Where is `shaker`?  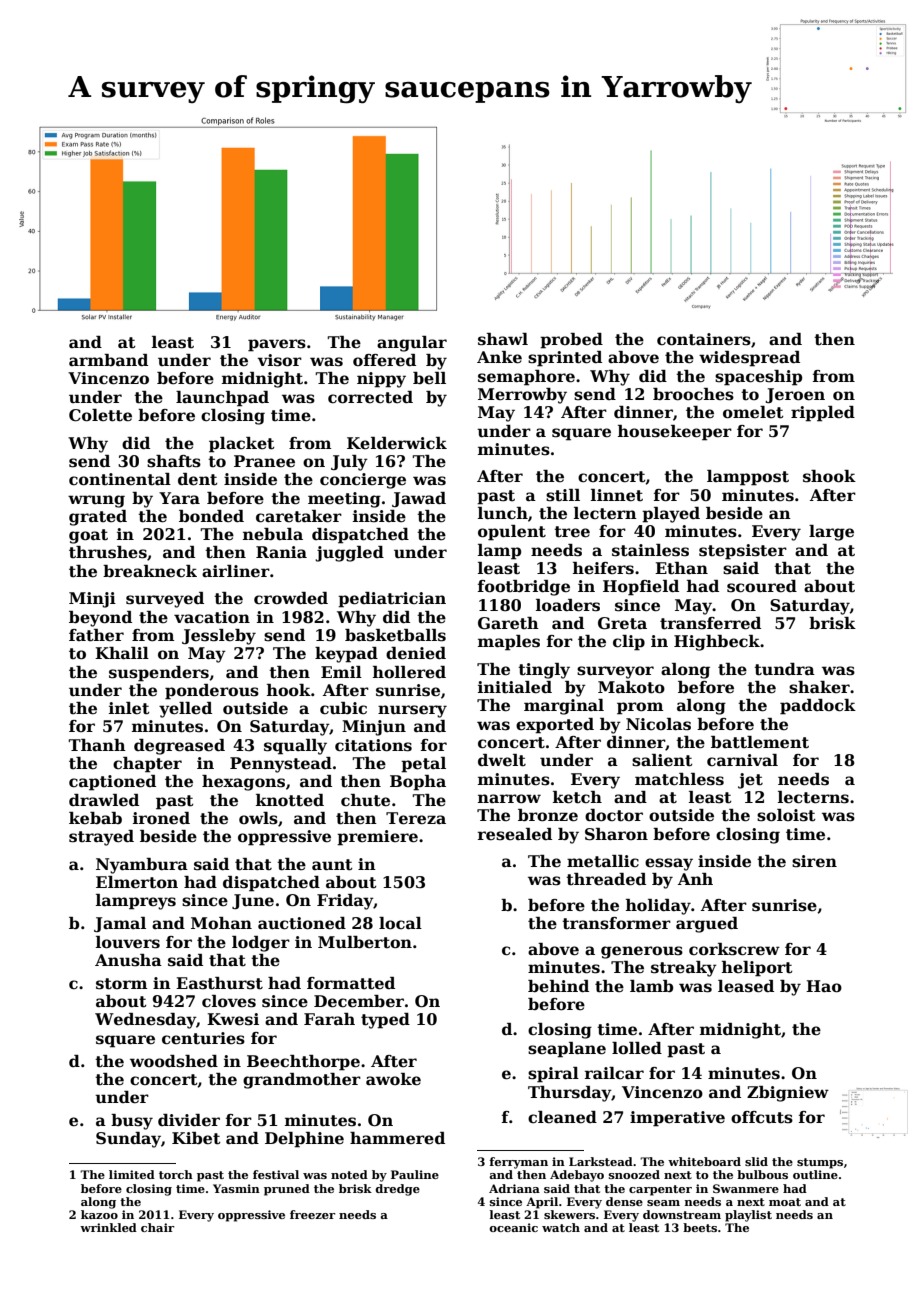
shaker is located at coordinates (819, 687).
